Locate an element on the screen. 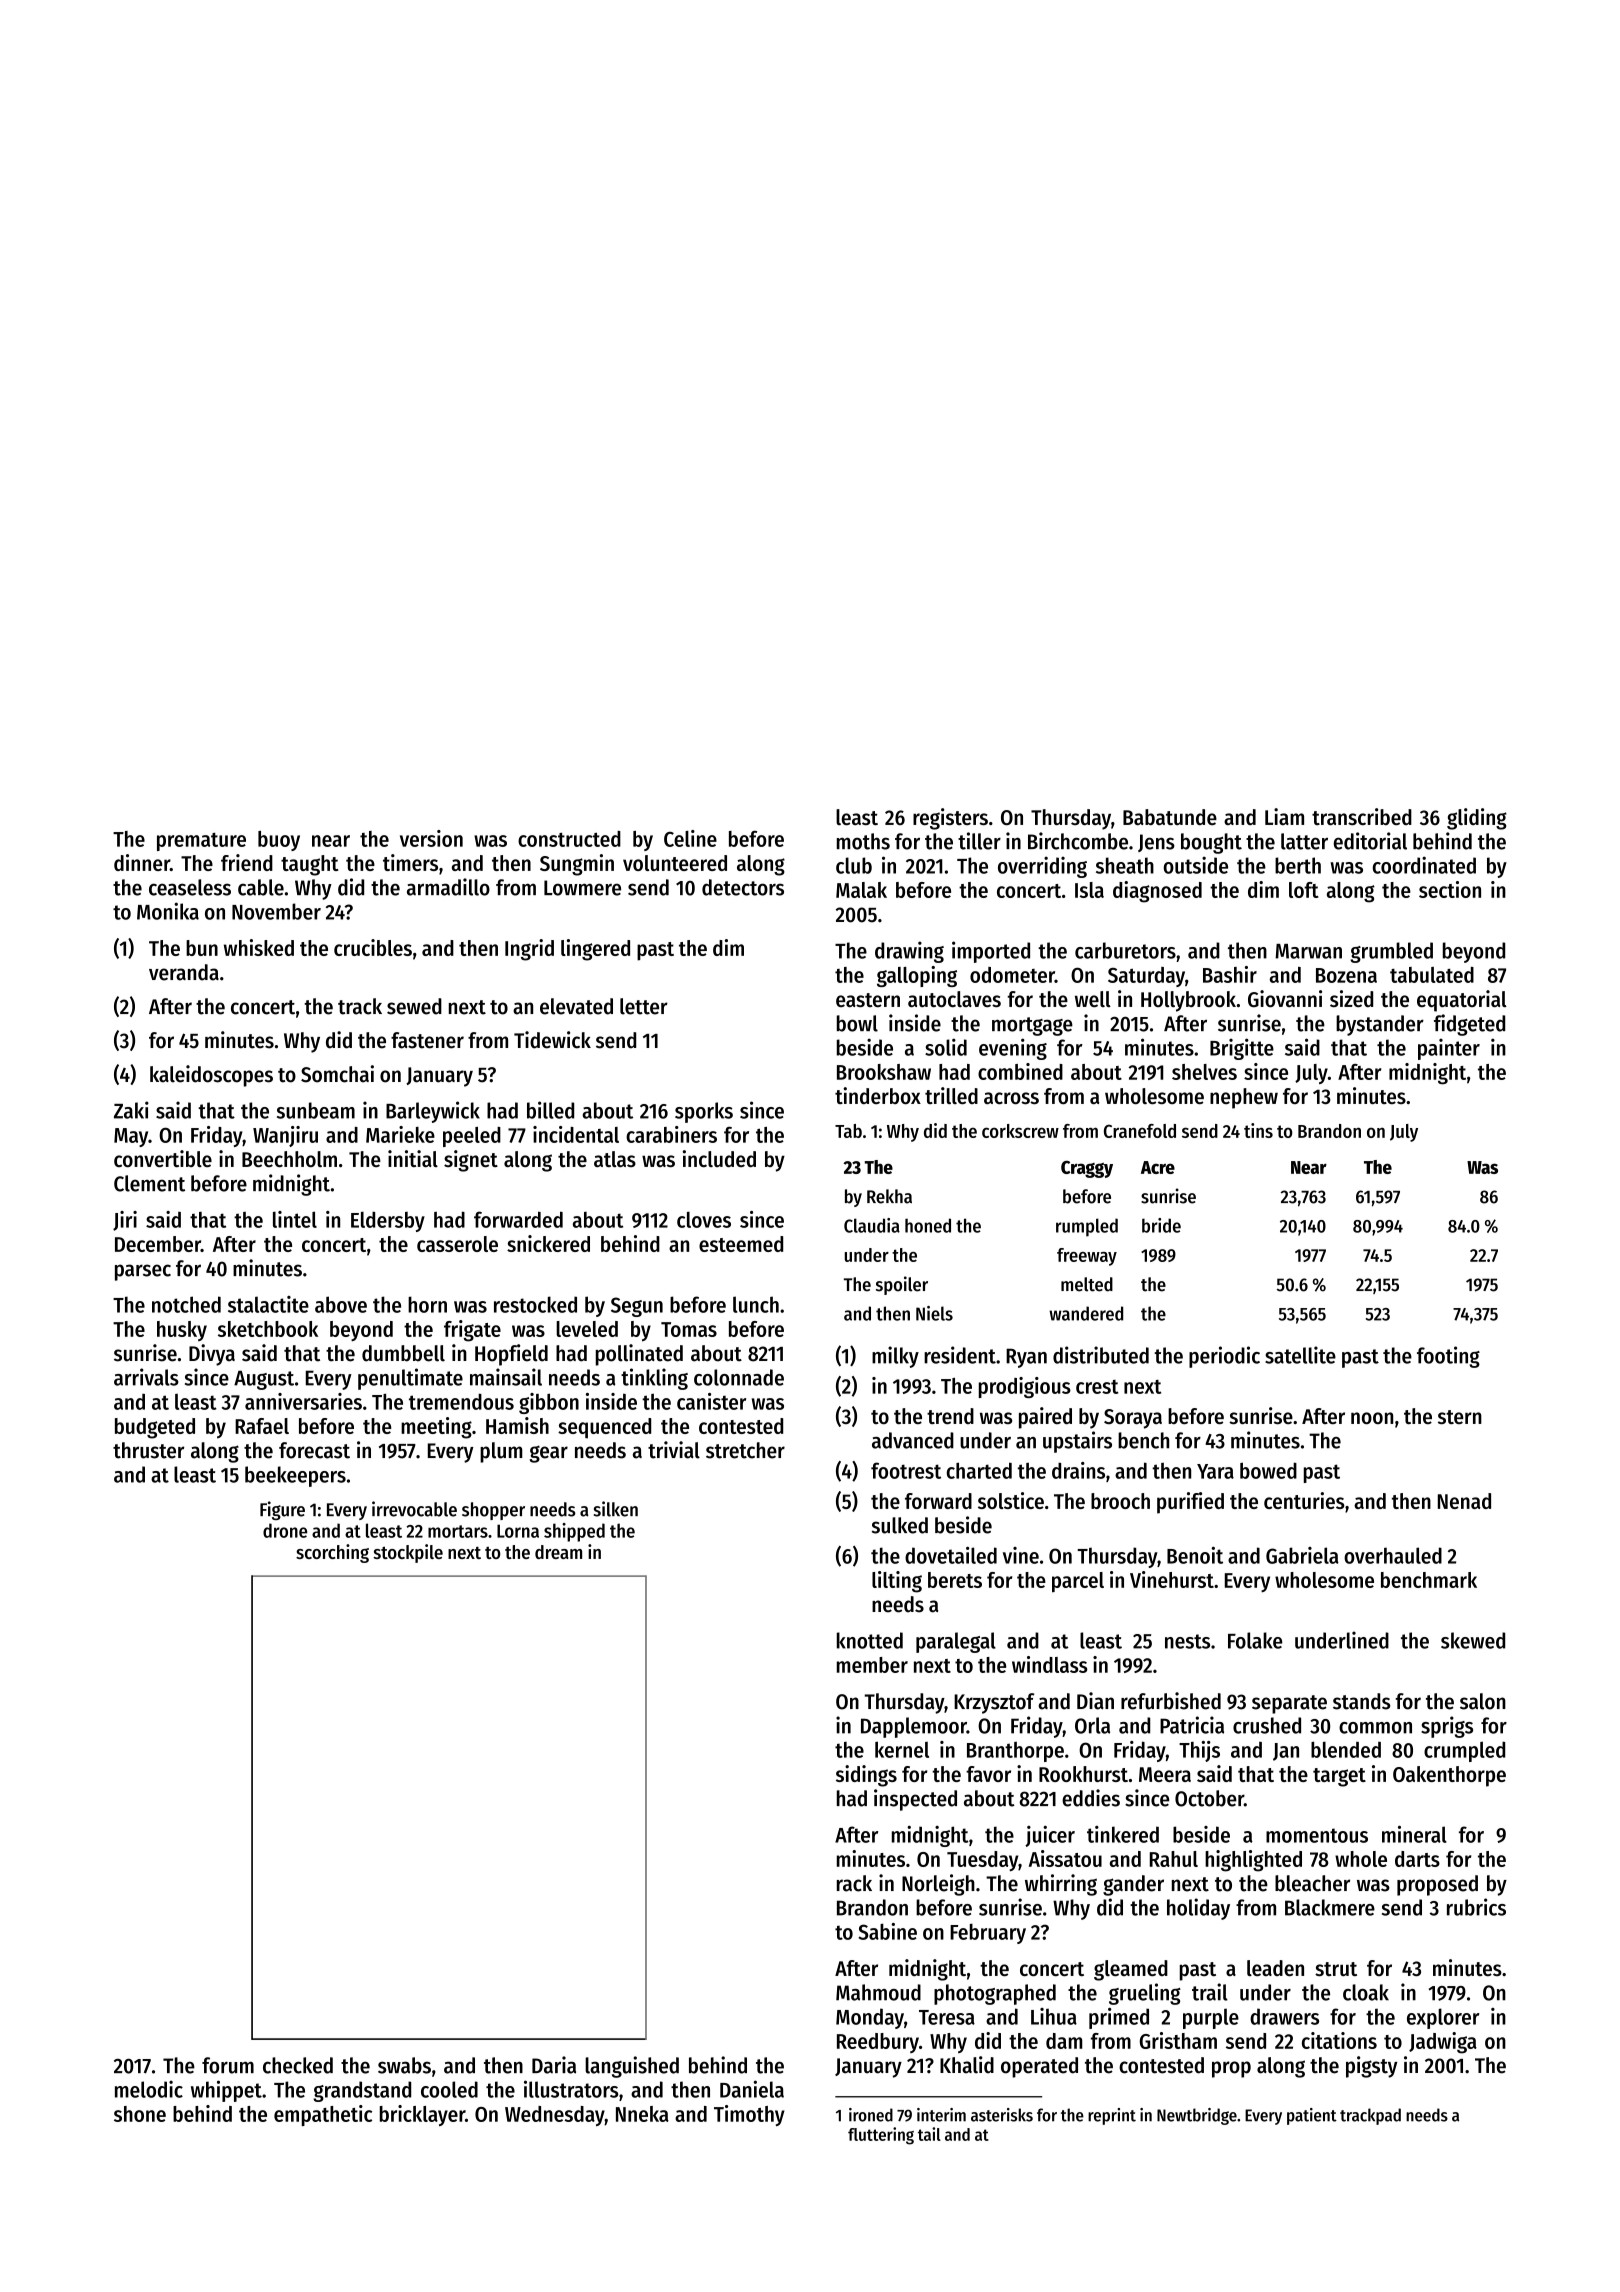  footing is located at coordinates (1448, 1357).
